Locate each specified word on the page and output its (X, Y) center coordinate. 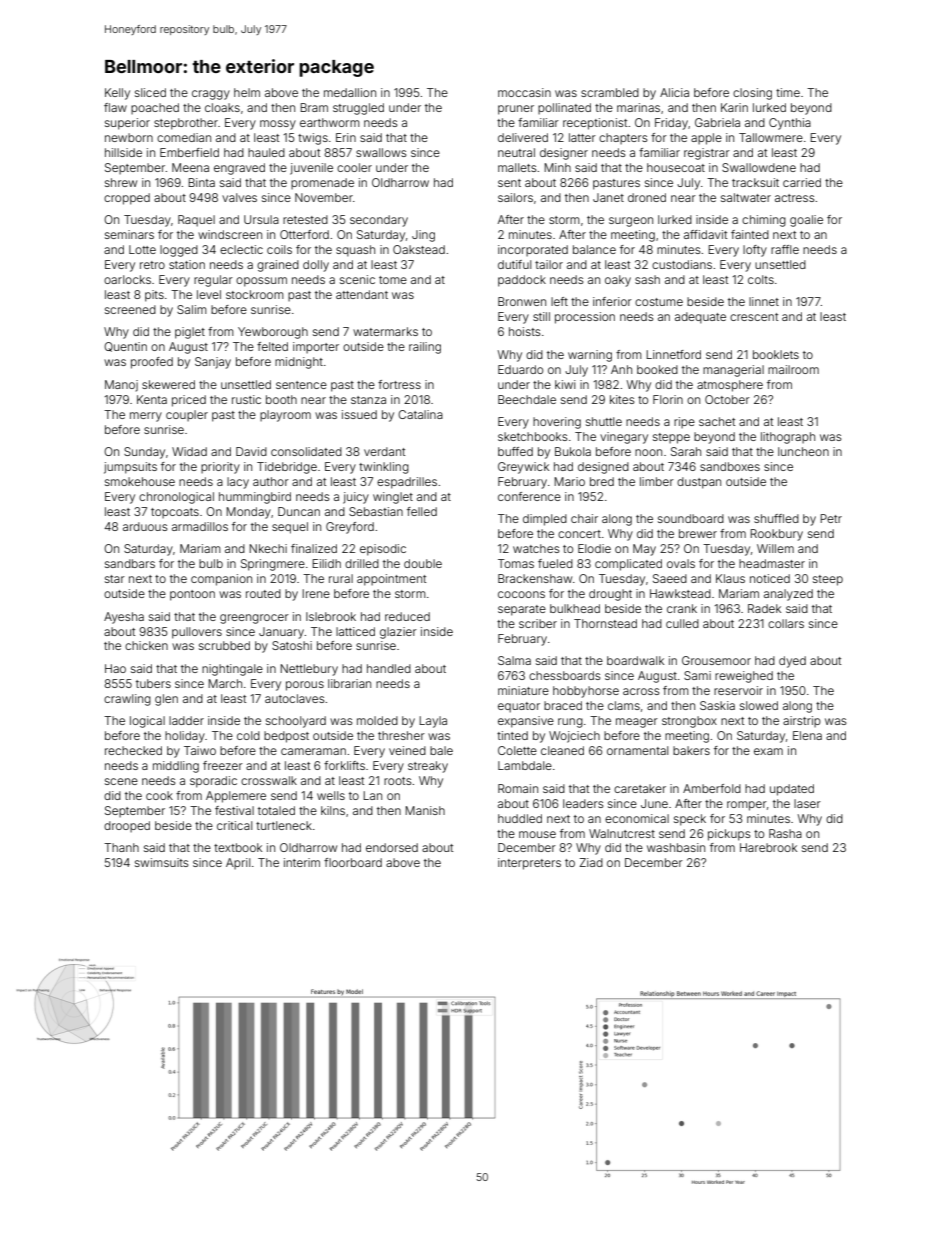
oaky (618, 281)
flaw (115, 107)
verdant (384, 451)
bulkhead (575, 608)
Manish (425, 810)
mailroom (793, 369)
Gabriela (717, 122)
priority (220, 468)
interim (302, 862)
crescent (754, 317)
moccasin (524, 92)
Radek (764, 608)
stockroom (255, 294)
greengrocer (254, 619)
